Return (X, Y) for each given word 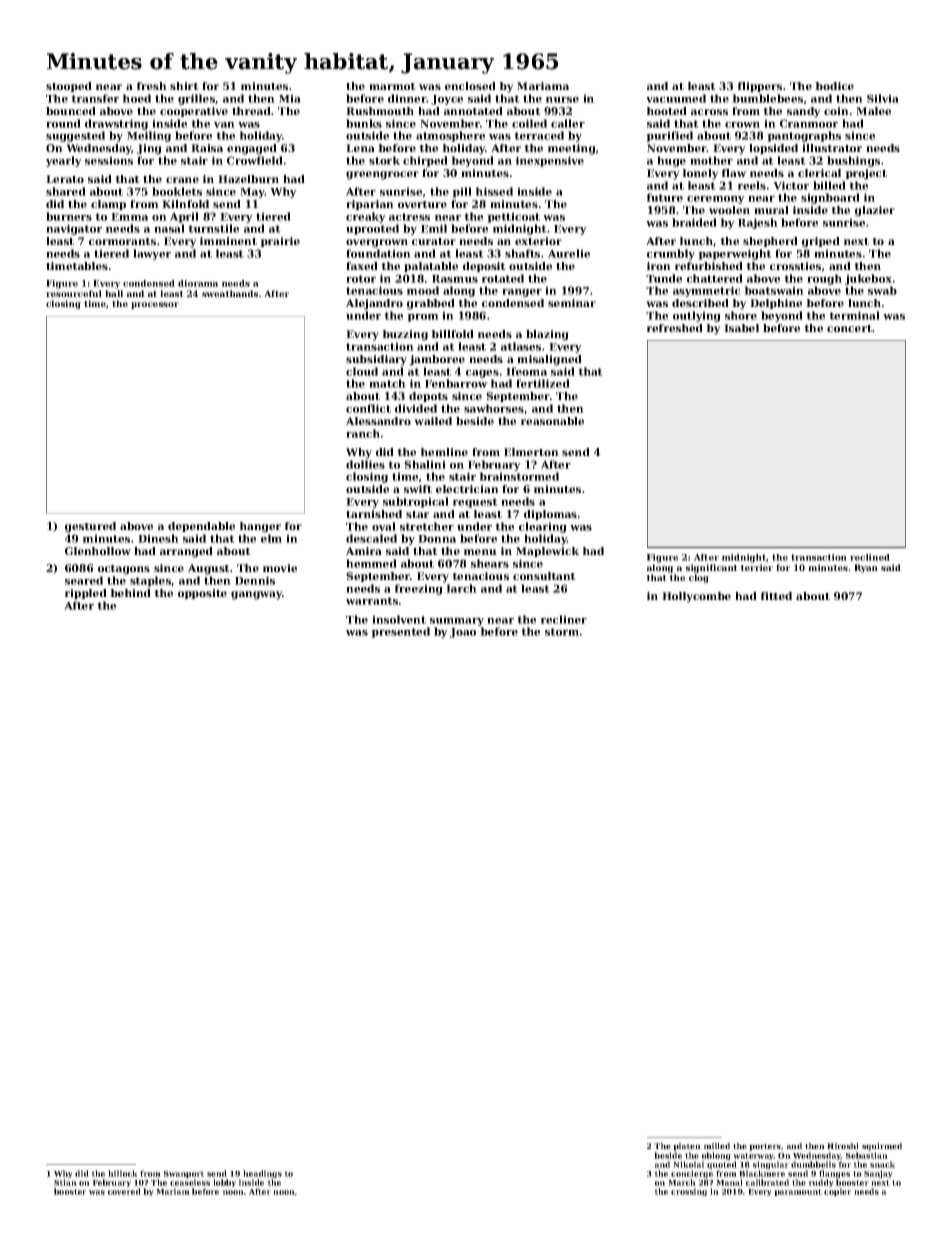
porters (765, 1147)
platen (687, 1147)
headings (262, 1174)
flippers (760, 87)
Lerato (65, 179)
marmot (392, 86)
